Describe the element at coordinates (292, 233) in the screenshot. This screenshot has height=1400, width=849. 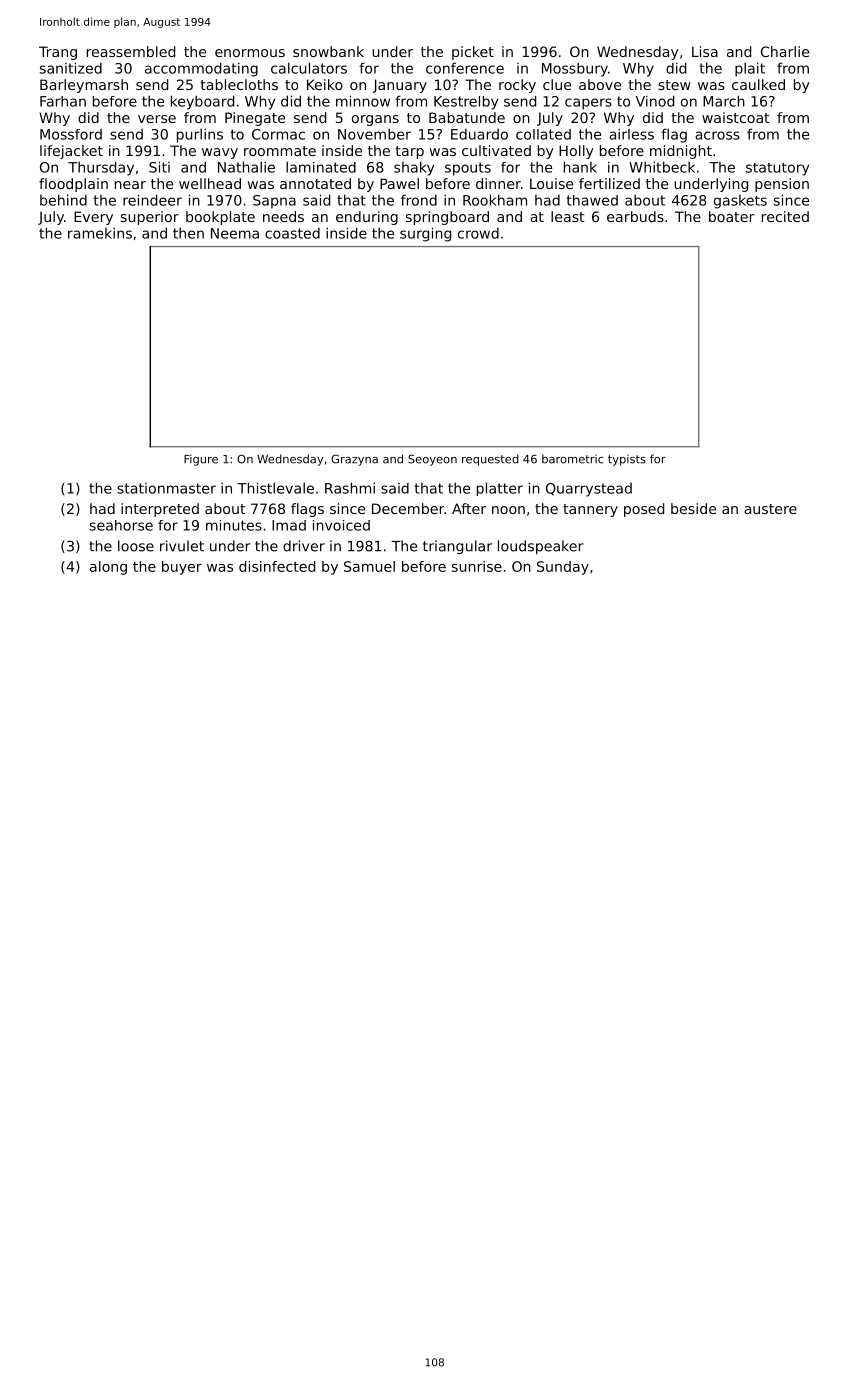
I see `coasted` at that location.
